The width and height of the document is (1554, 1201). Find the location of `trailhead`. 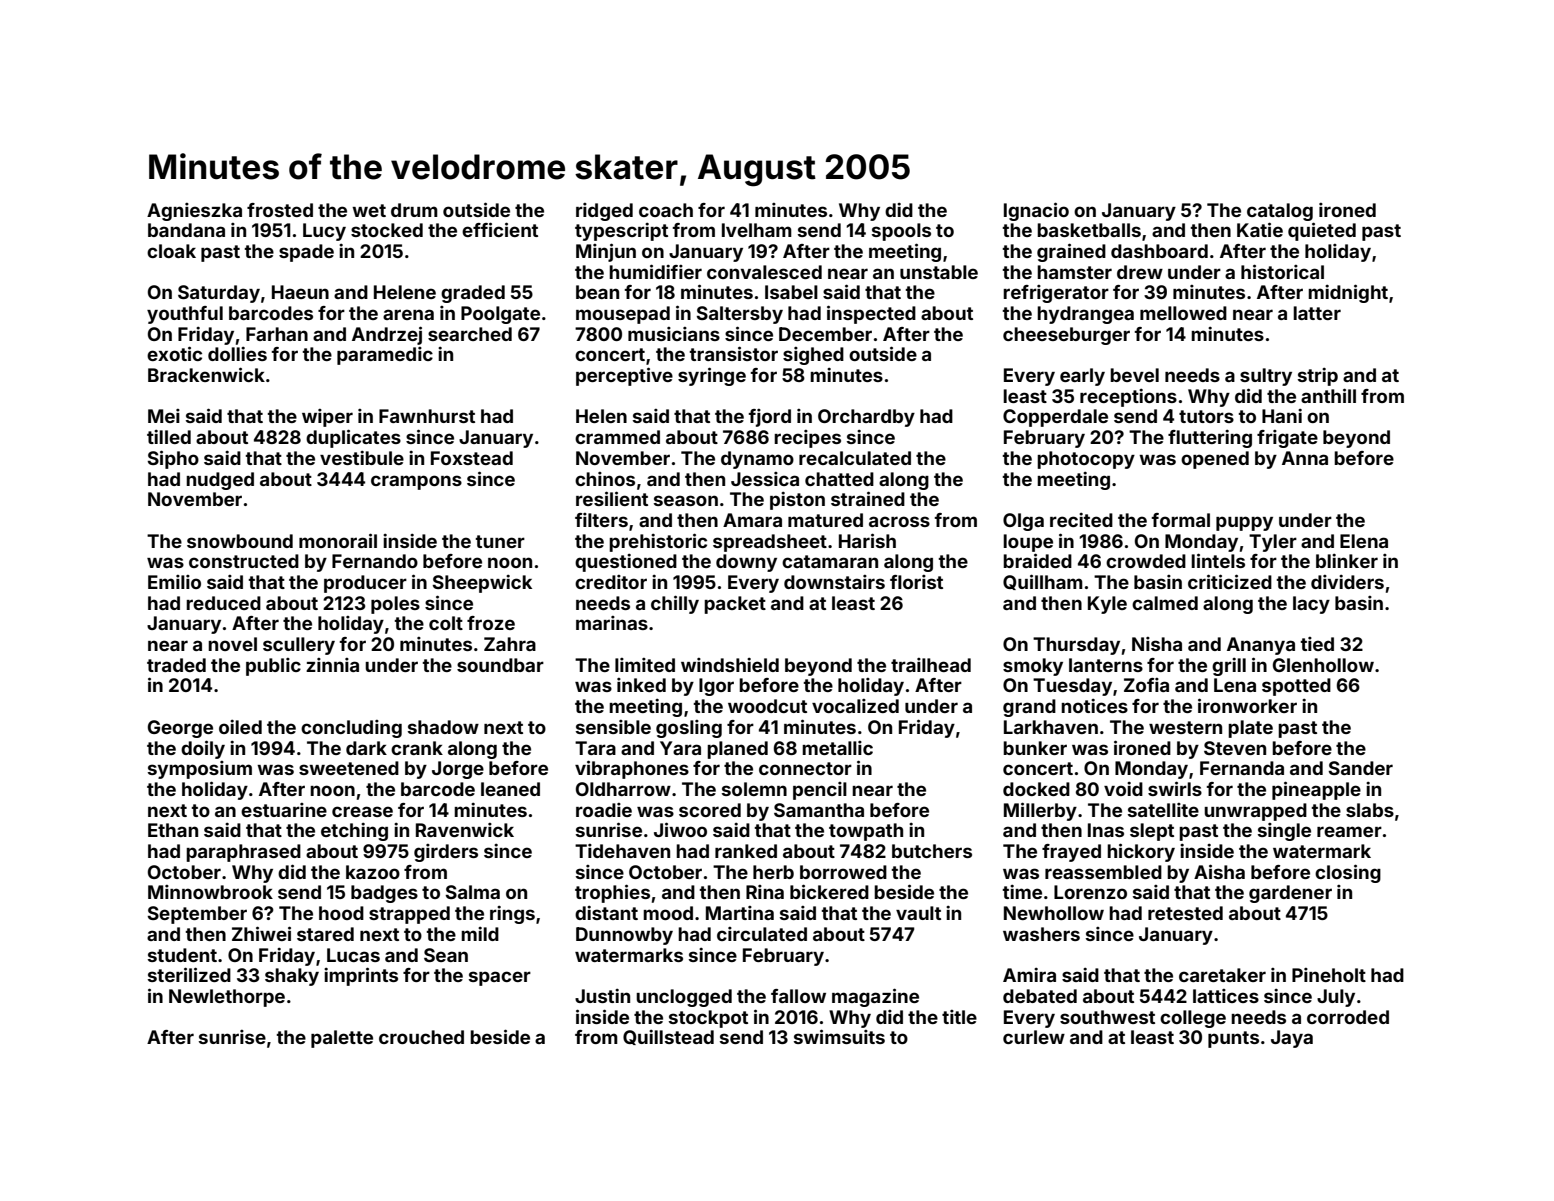

trailhead is located at coordinates (931, 665).
